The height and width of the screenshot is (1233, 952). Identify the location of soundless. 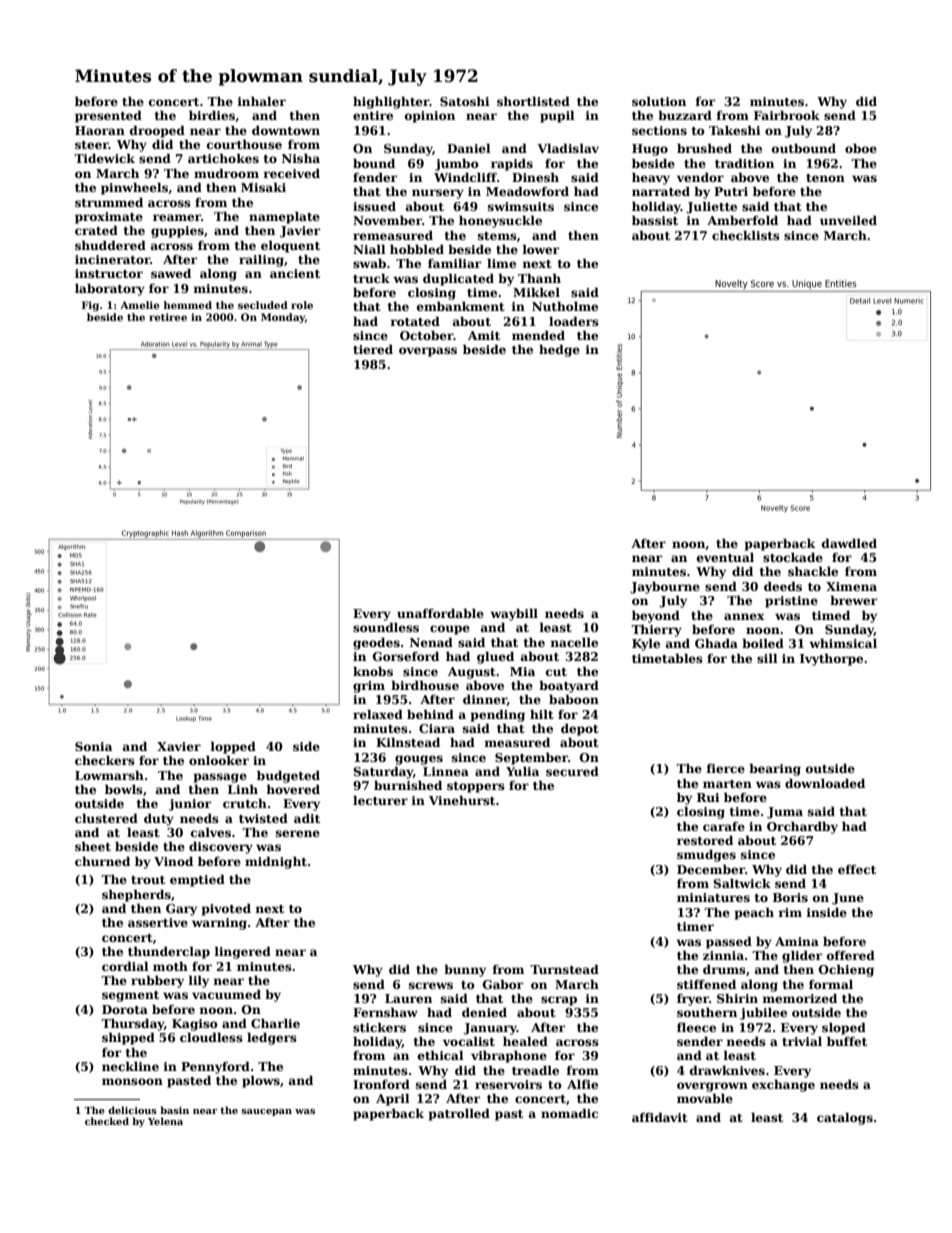
(386, 627).
